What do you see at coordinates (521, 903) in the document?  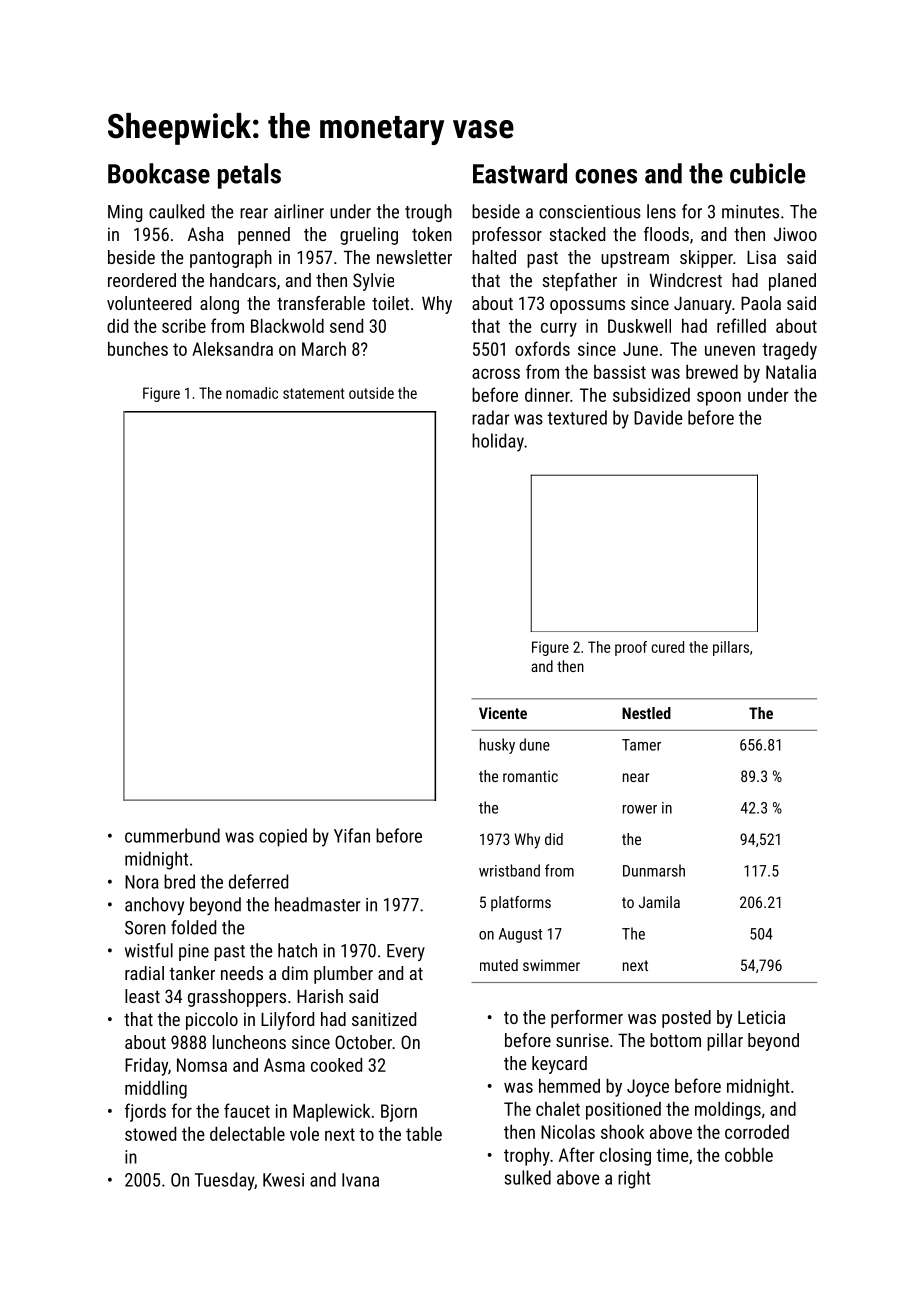 I see `platforms` at bounding box center [521, 903].
